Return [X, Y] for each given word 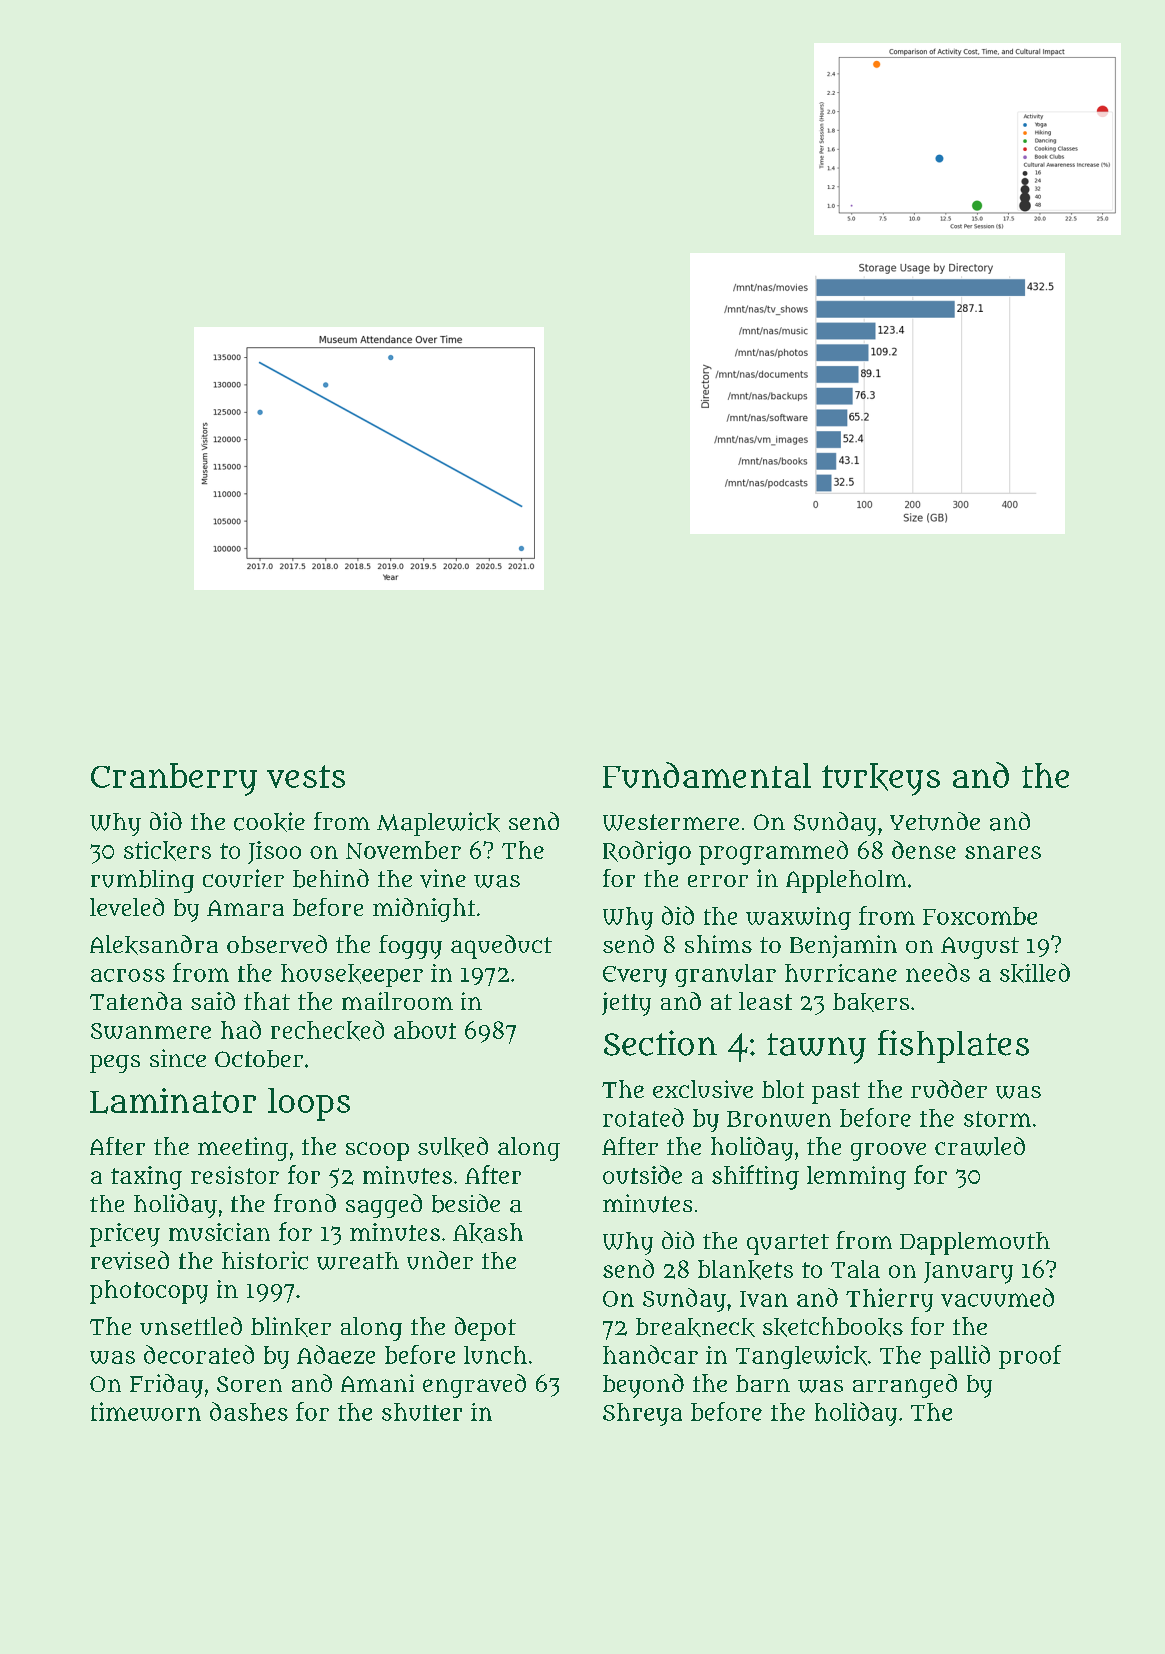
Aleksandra [154, 945]
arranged [905, 1386]
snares [1003, 852]
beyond [643, 1386]
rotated [643, 1117]
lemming [856, 1178]
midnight [424, 910]
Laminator [173, 1101]
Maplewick [438, 824]
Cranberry [174, 779]
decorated [199, 1354]
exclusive [703, 1089]
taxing [146, 1178]
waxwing [798, 918]
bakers [871, 1002]
